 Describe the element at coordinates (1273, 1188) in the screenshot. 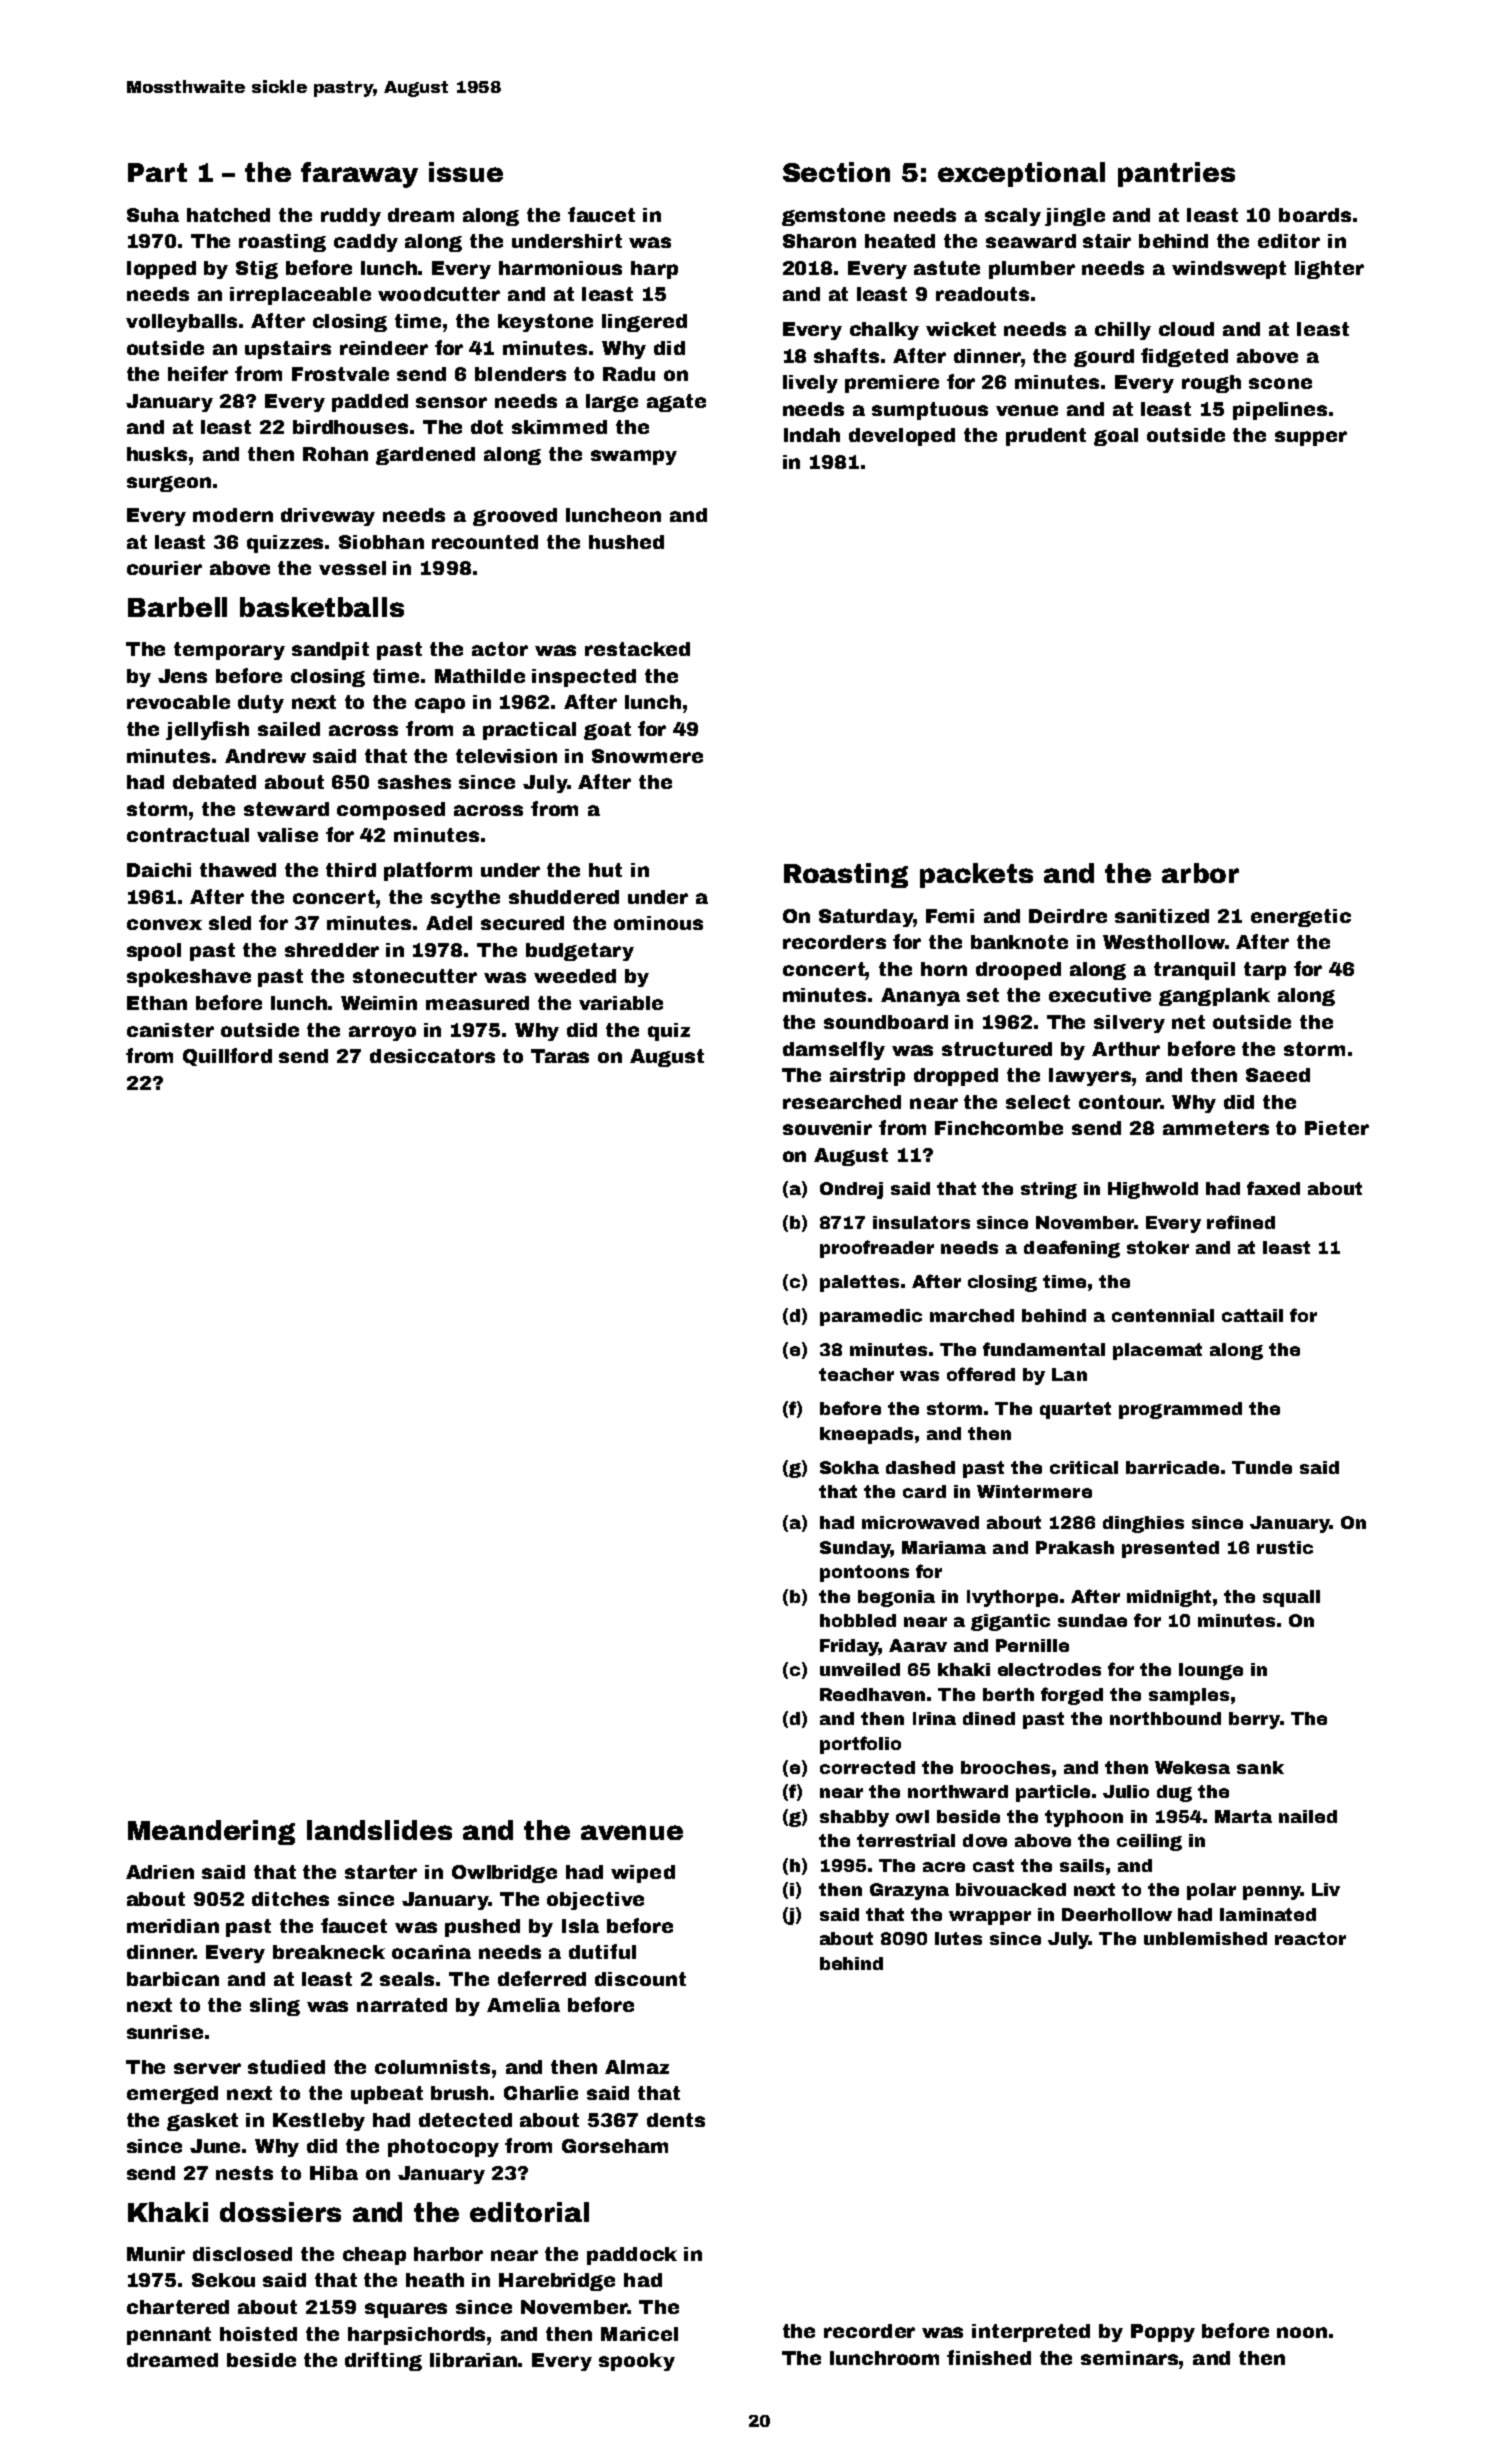

I see `faxed` at that location.
